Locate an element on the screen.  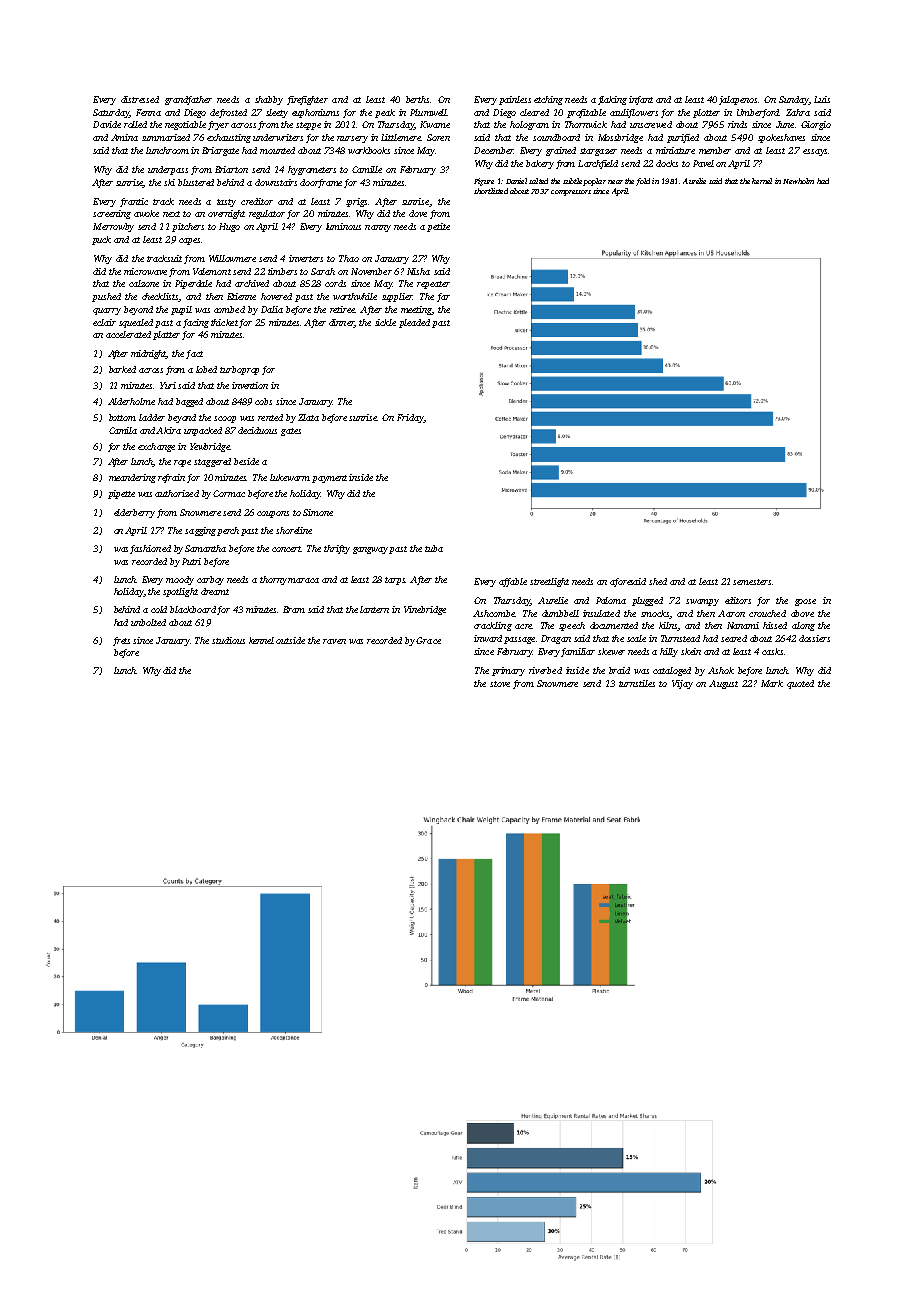
Zlata is located at coordinates (308, 417).
